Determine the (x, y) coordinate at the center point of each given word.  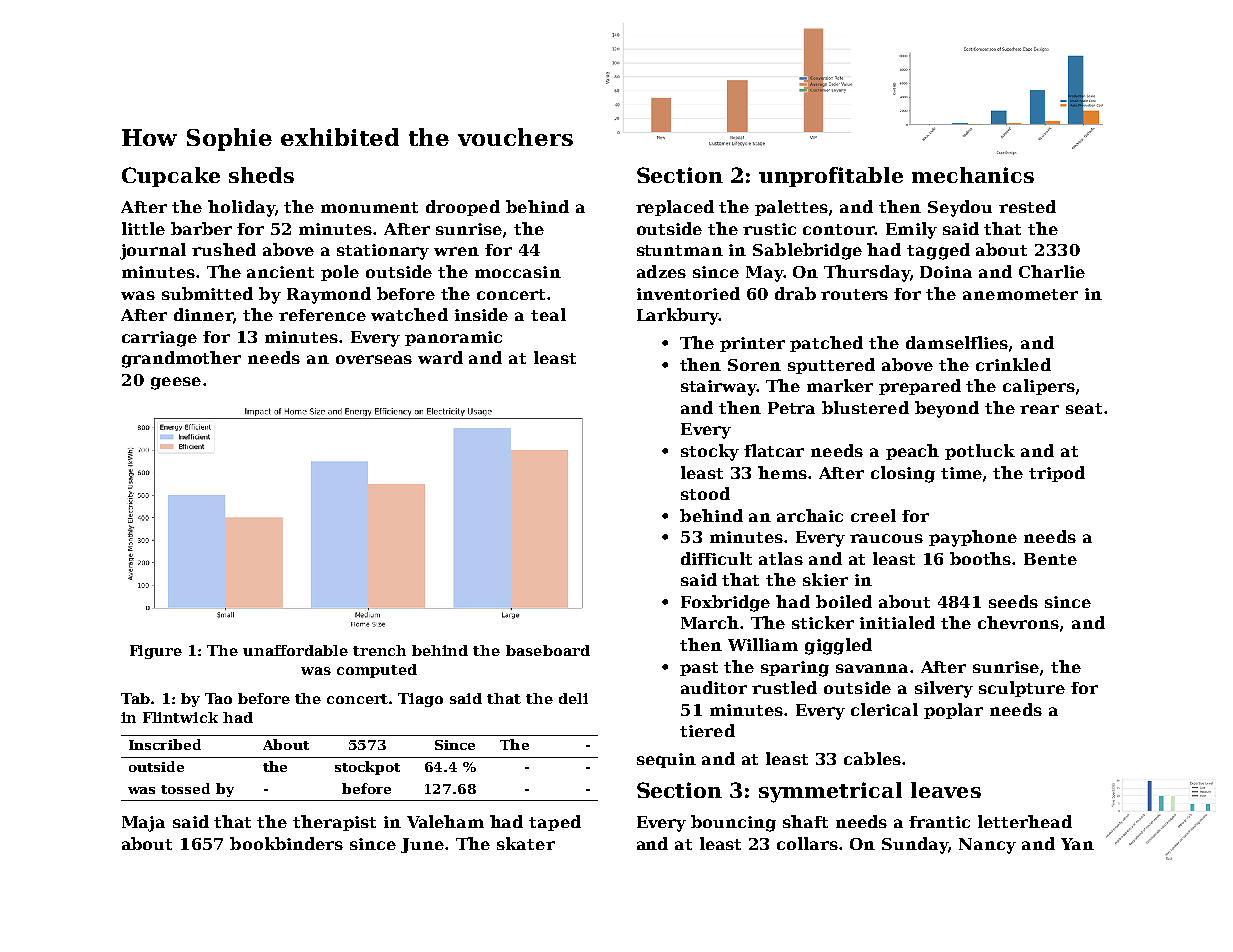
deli (573, 698)
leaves (946, 790)
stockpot (367, 768)
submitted (207, 293)
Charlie (1052, 271)
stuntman (680, 250)
